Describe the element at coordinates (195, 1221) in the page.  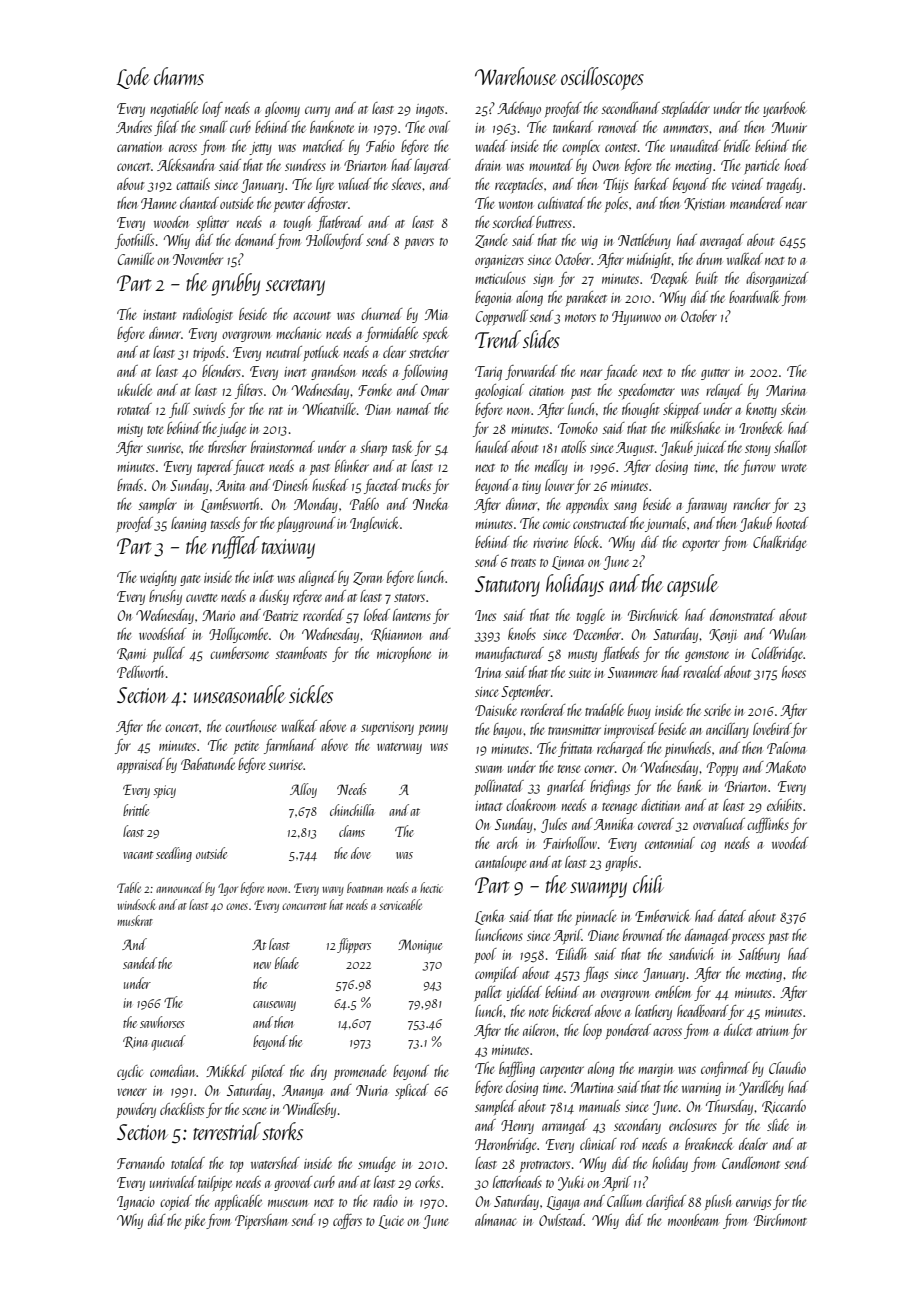
I see `pike` at that location.
